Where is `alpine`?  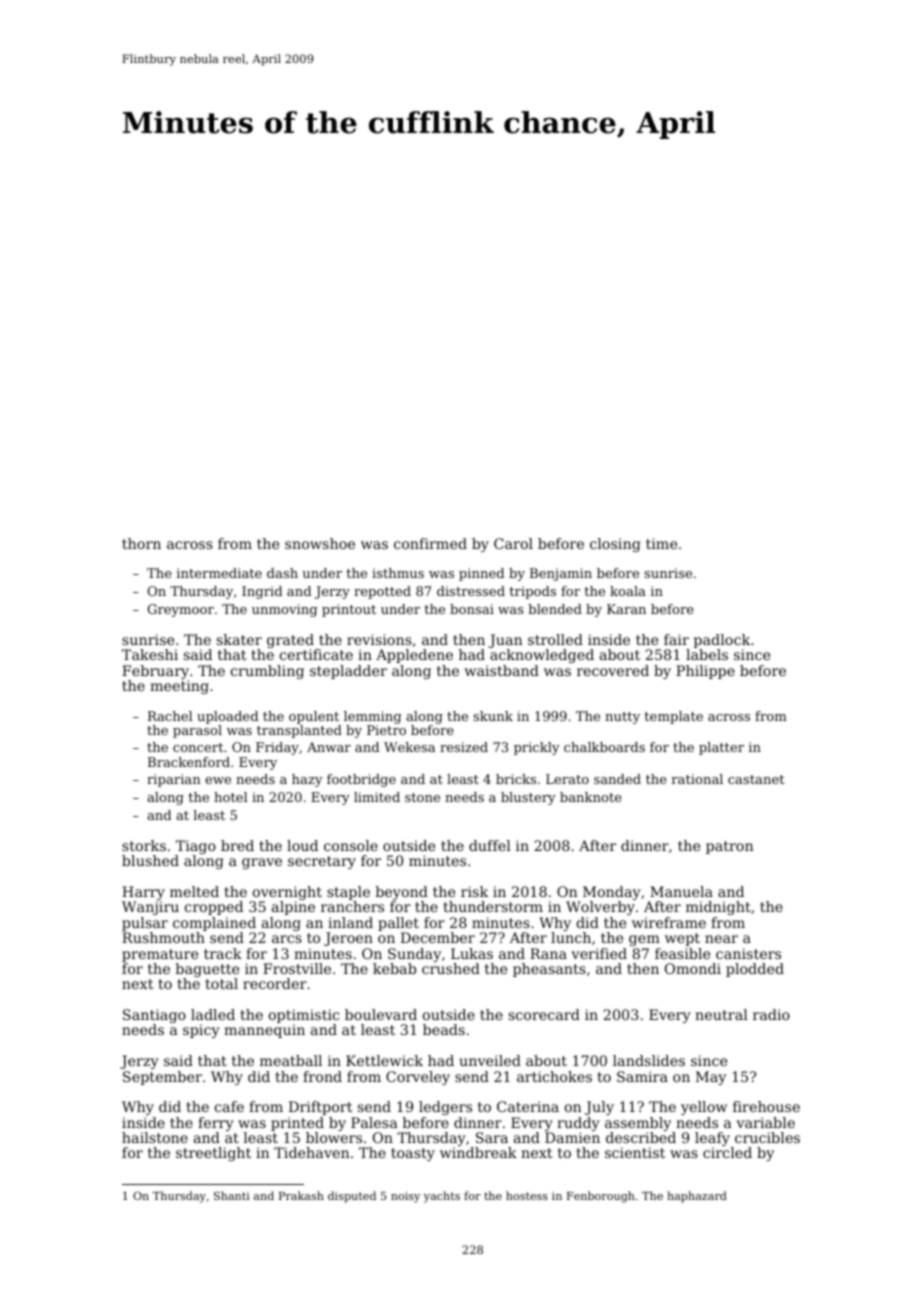
alpine is located at coordinates (293, 908).
